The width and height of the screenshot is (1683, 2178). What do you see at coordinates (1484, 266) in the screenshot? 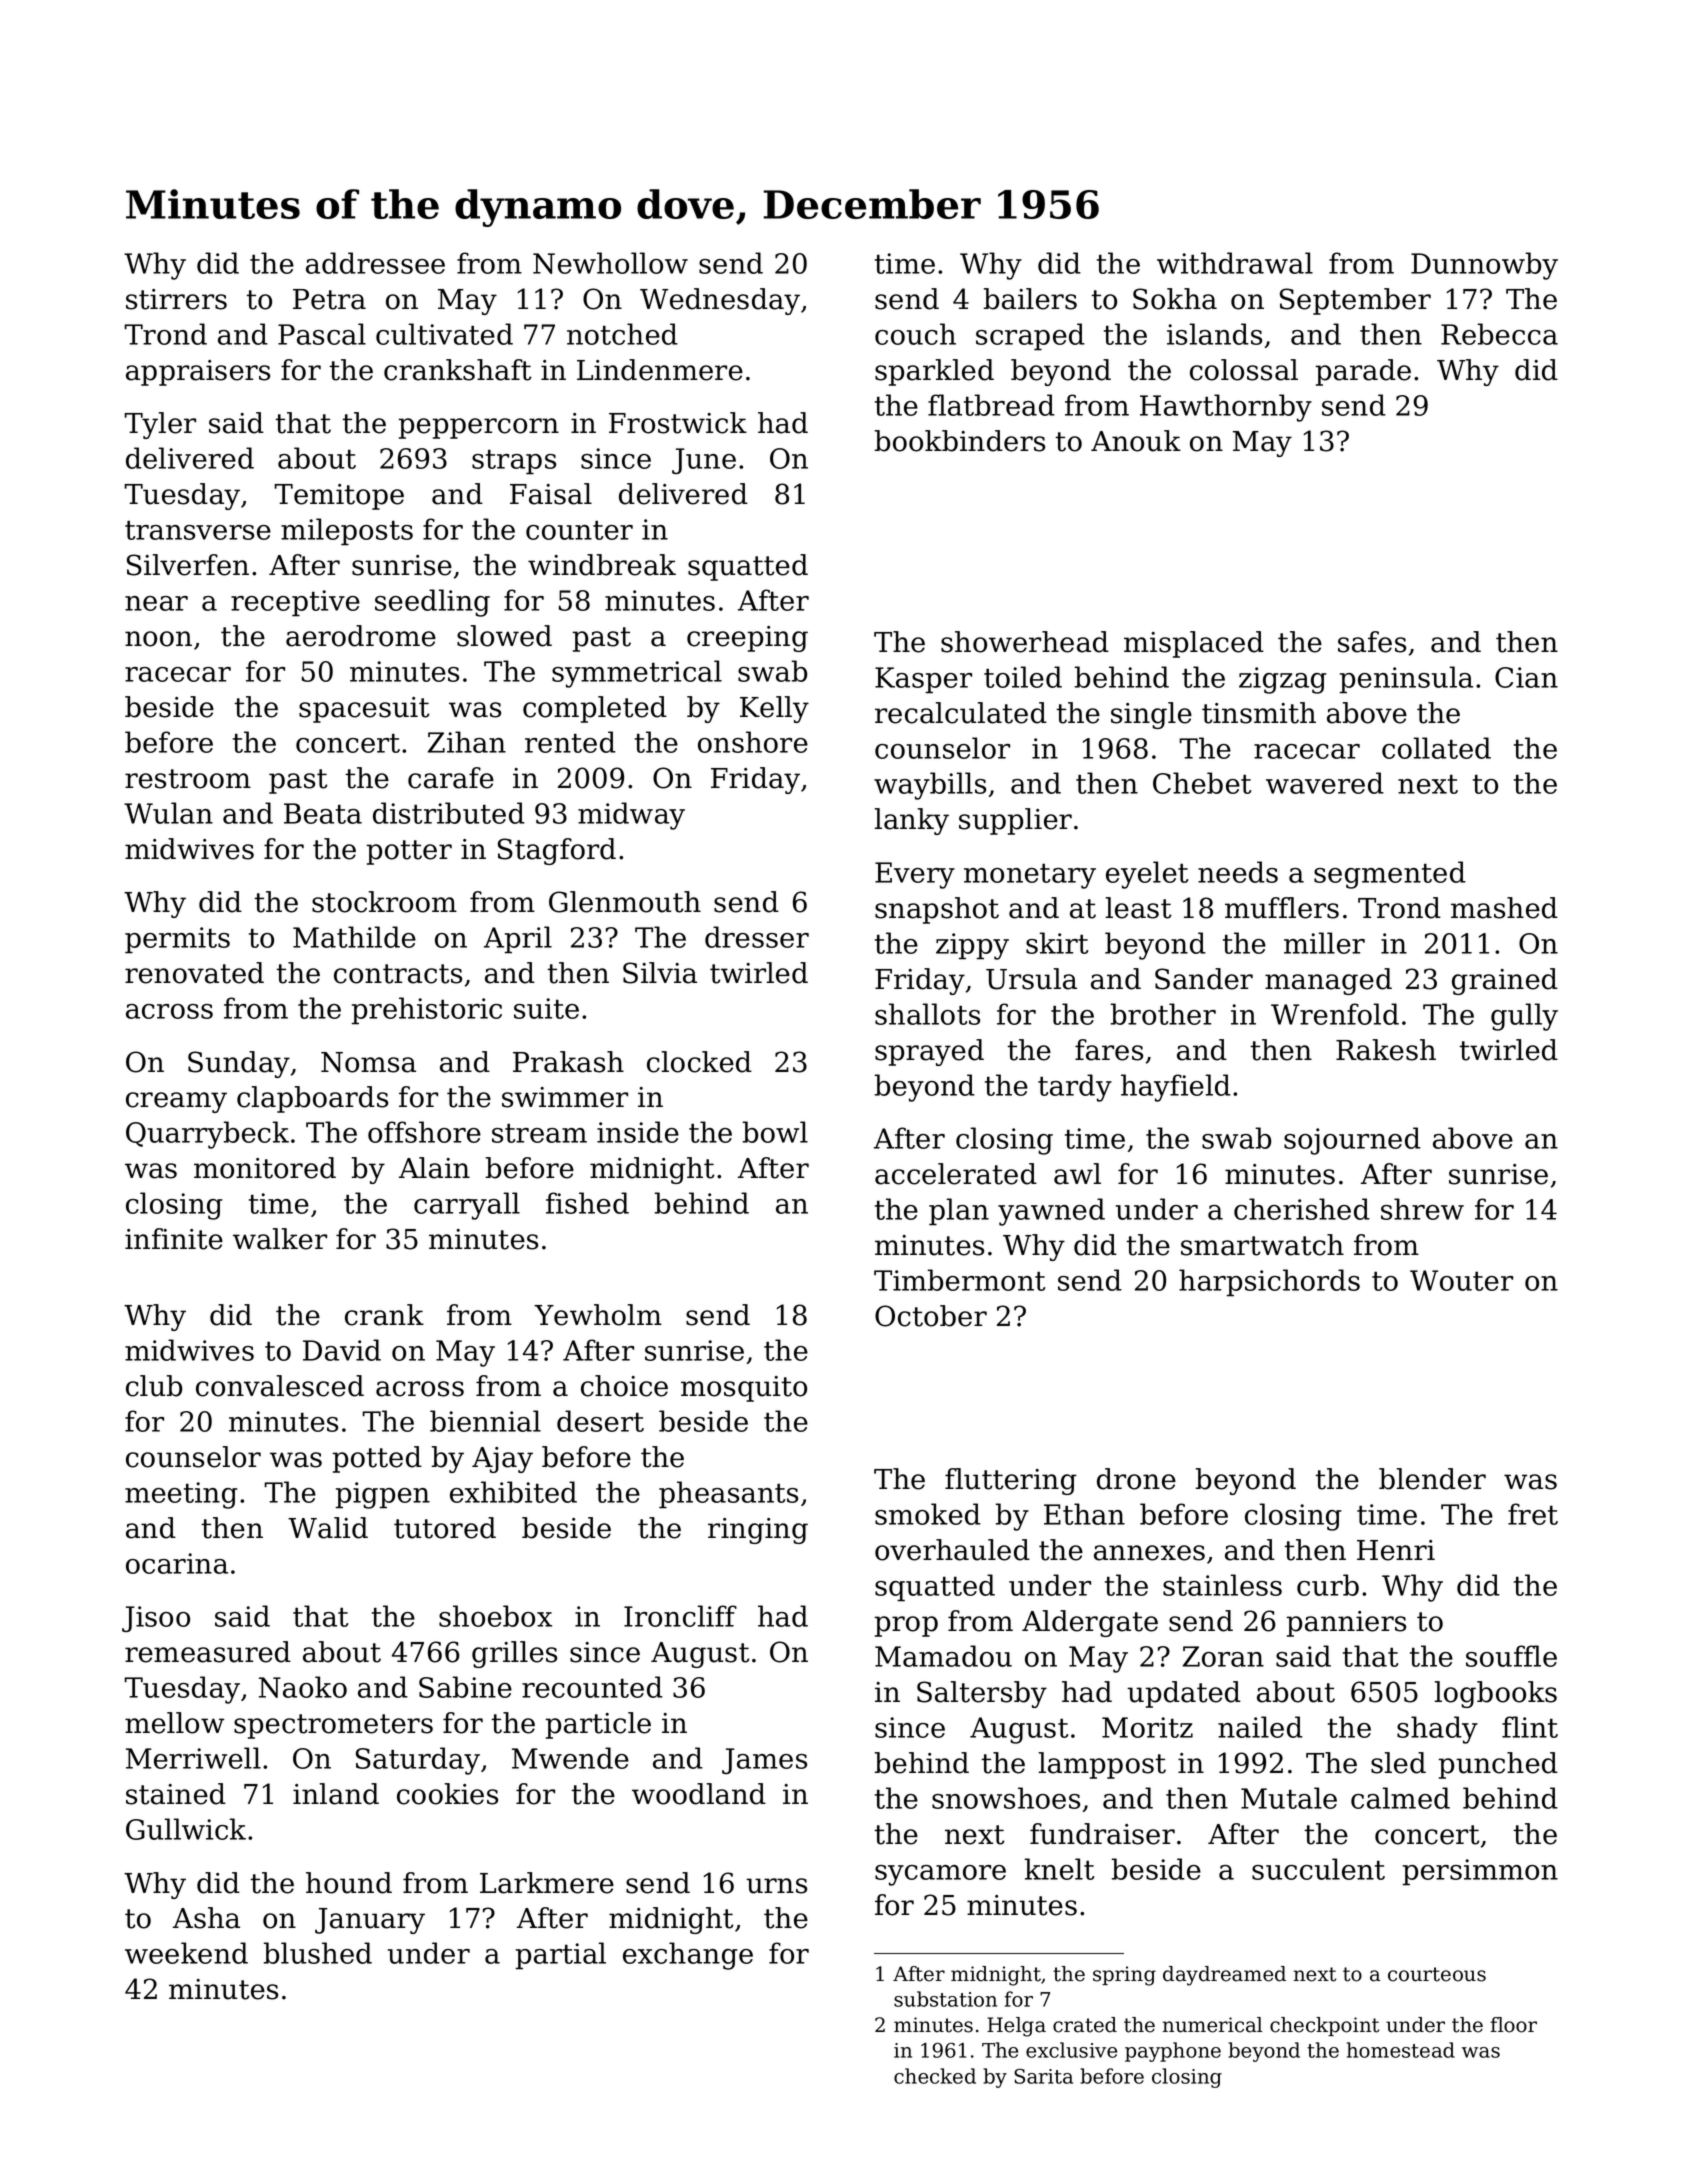
I see `Dunnowby` at bounding box center [1484, 266].
